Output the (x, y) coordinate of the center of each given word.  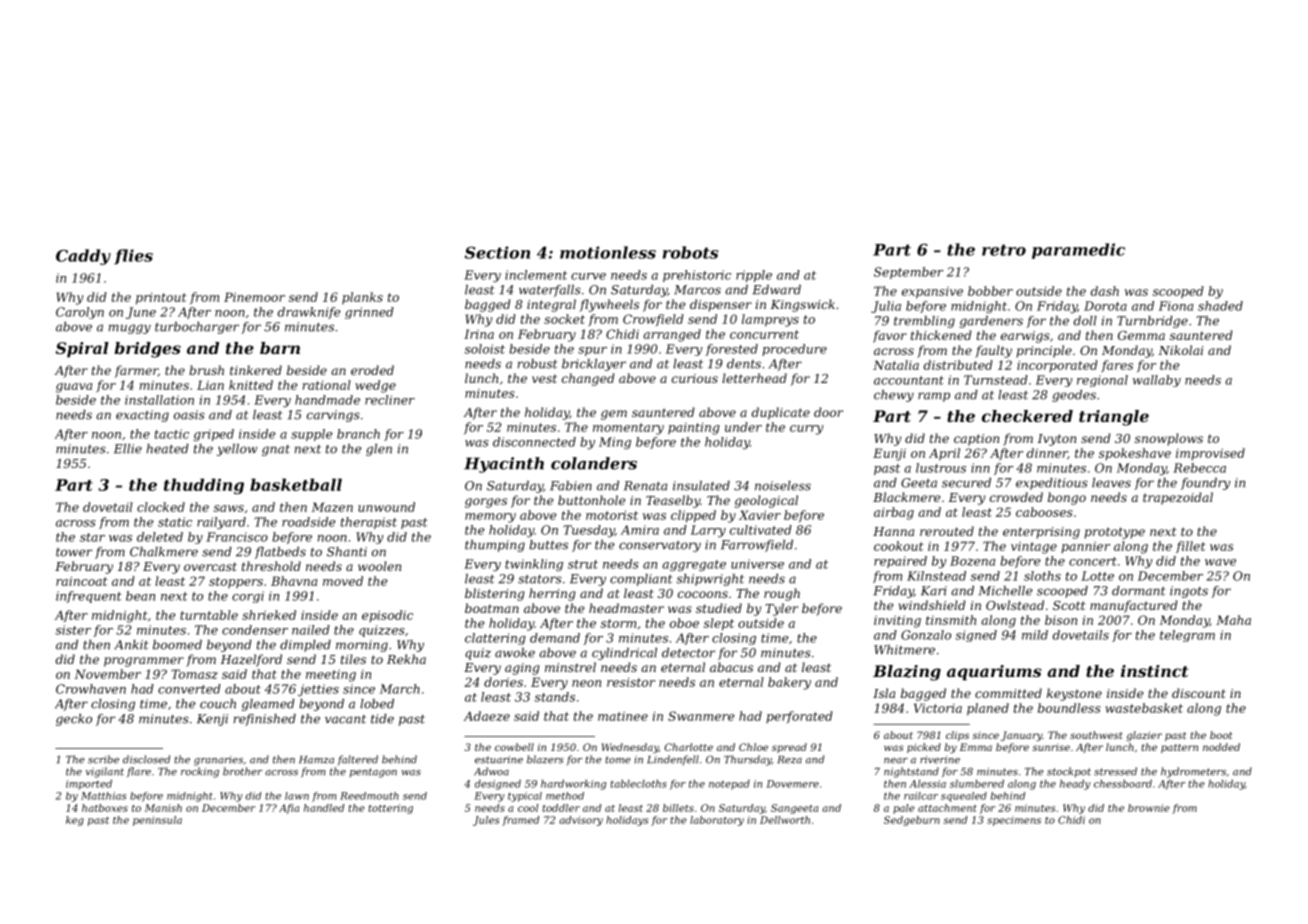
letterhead (754, 378)
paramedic (1078, 251)
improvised (1210, 454)
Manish (163, 808)
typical (525, 797)
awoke (515, 653)
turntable (209, 615)
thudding (204, 486)
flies (133, 257)
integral (551, 305)
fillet (1191, 547)
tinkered (256, 370)
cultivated (761, 530)
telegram (1187, 636)
